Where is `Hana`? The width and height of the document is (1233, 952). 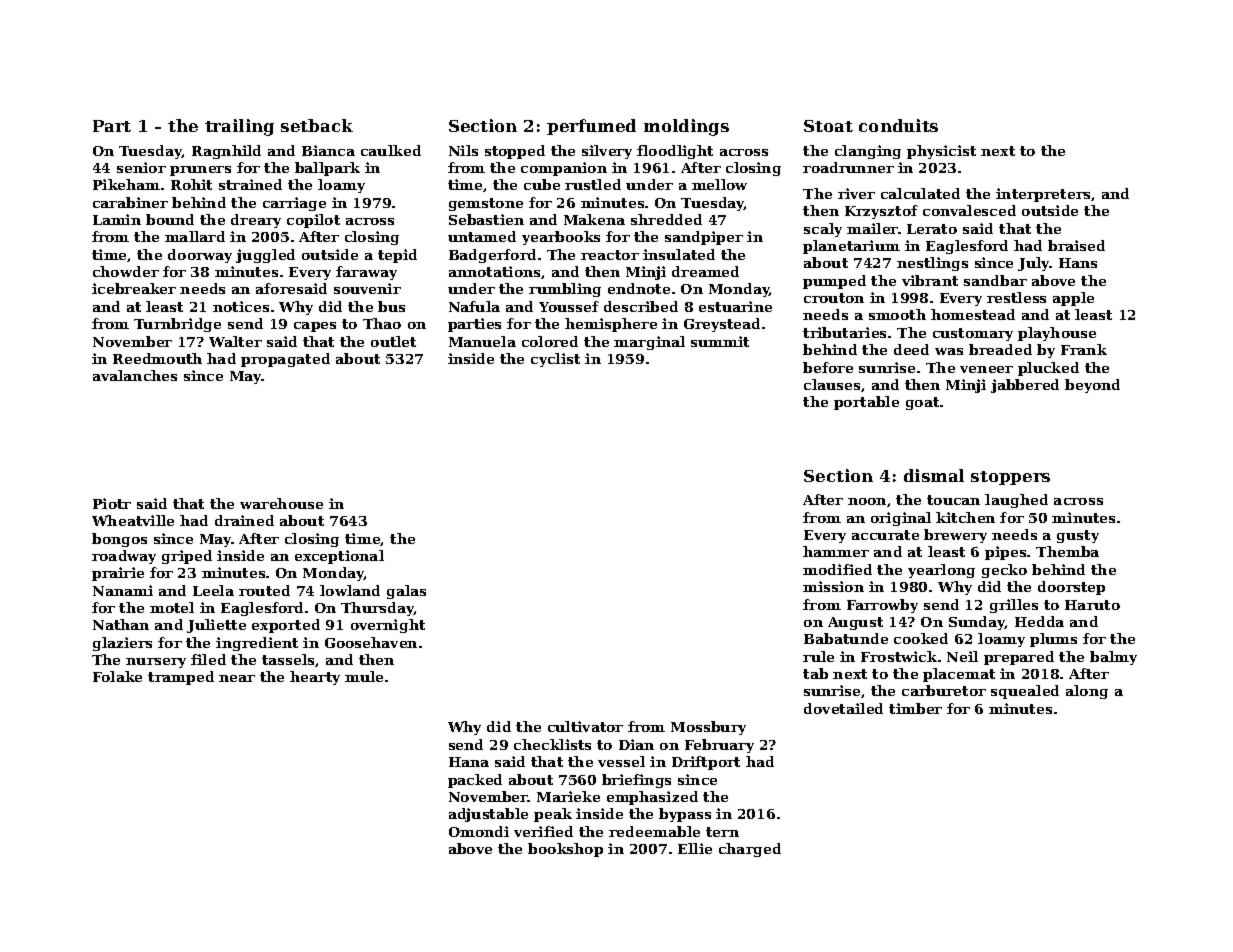 Hana is located at coordinates (469, 762).
